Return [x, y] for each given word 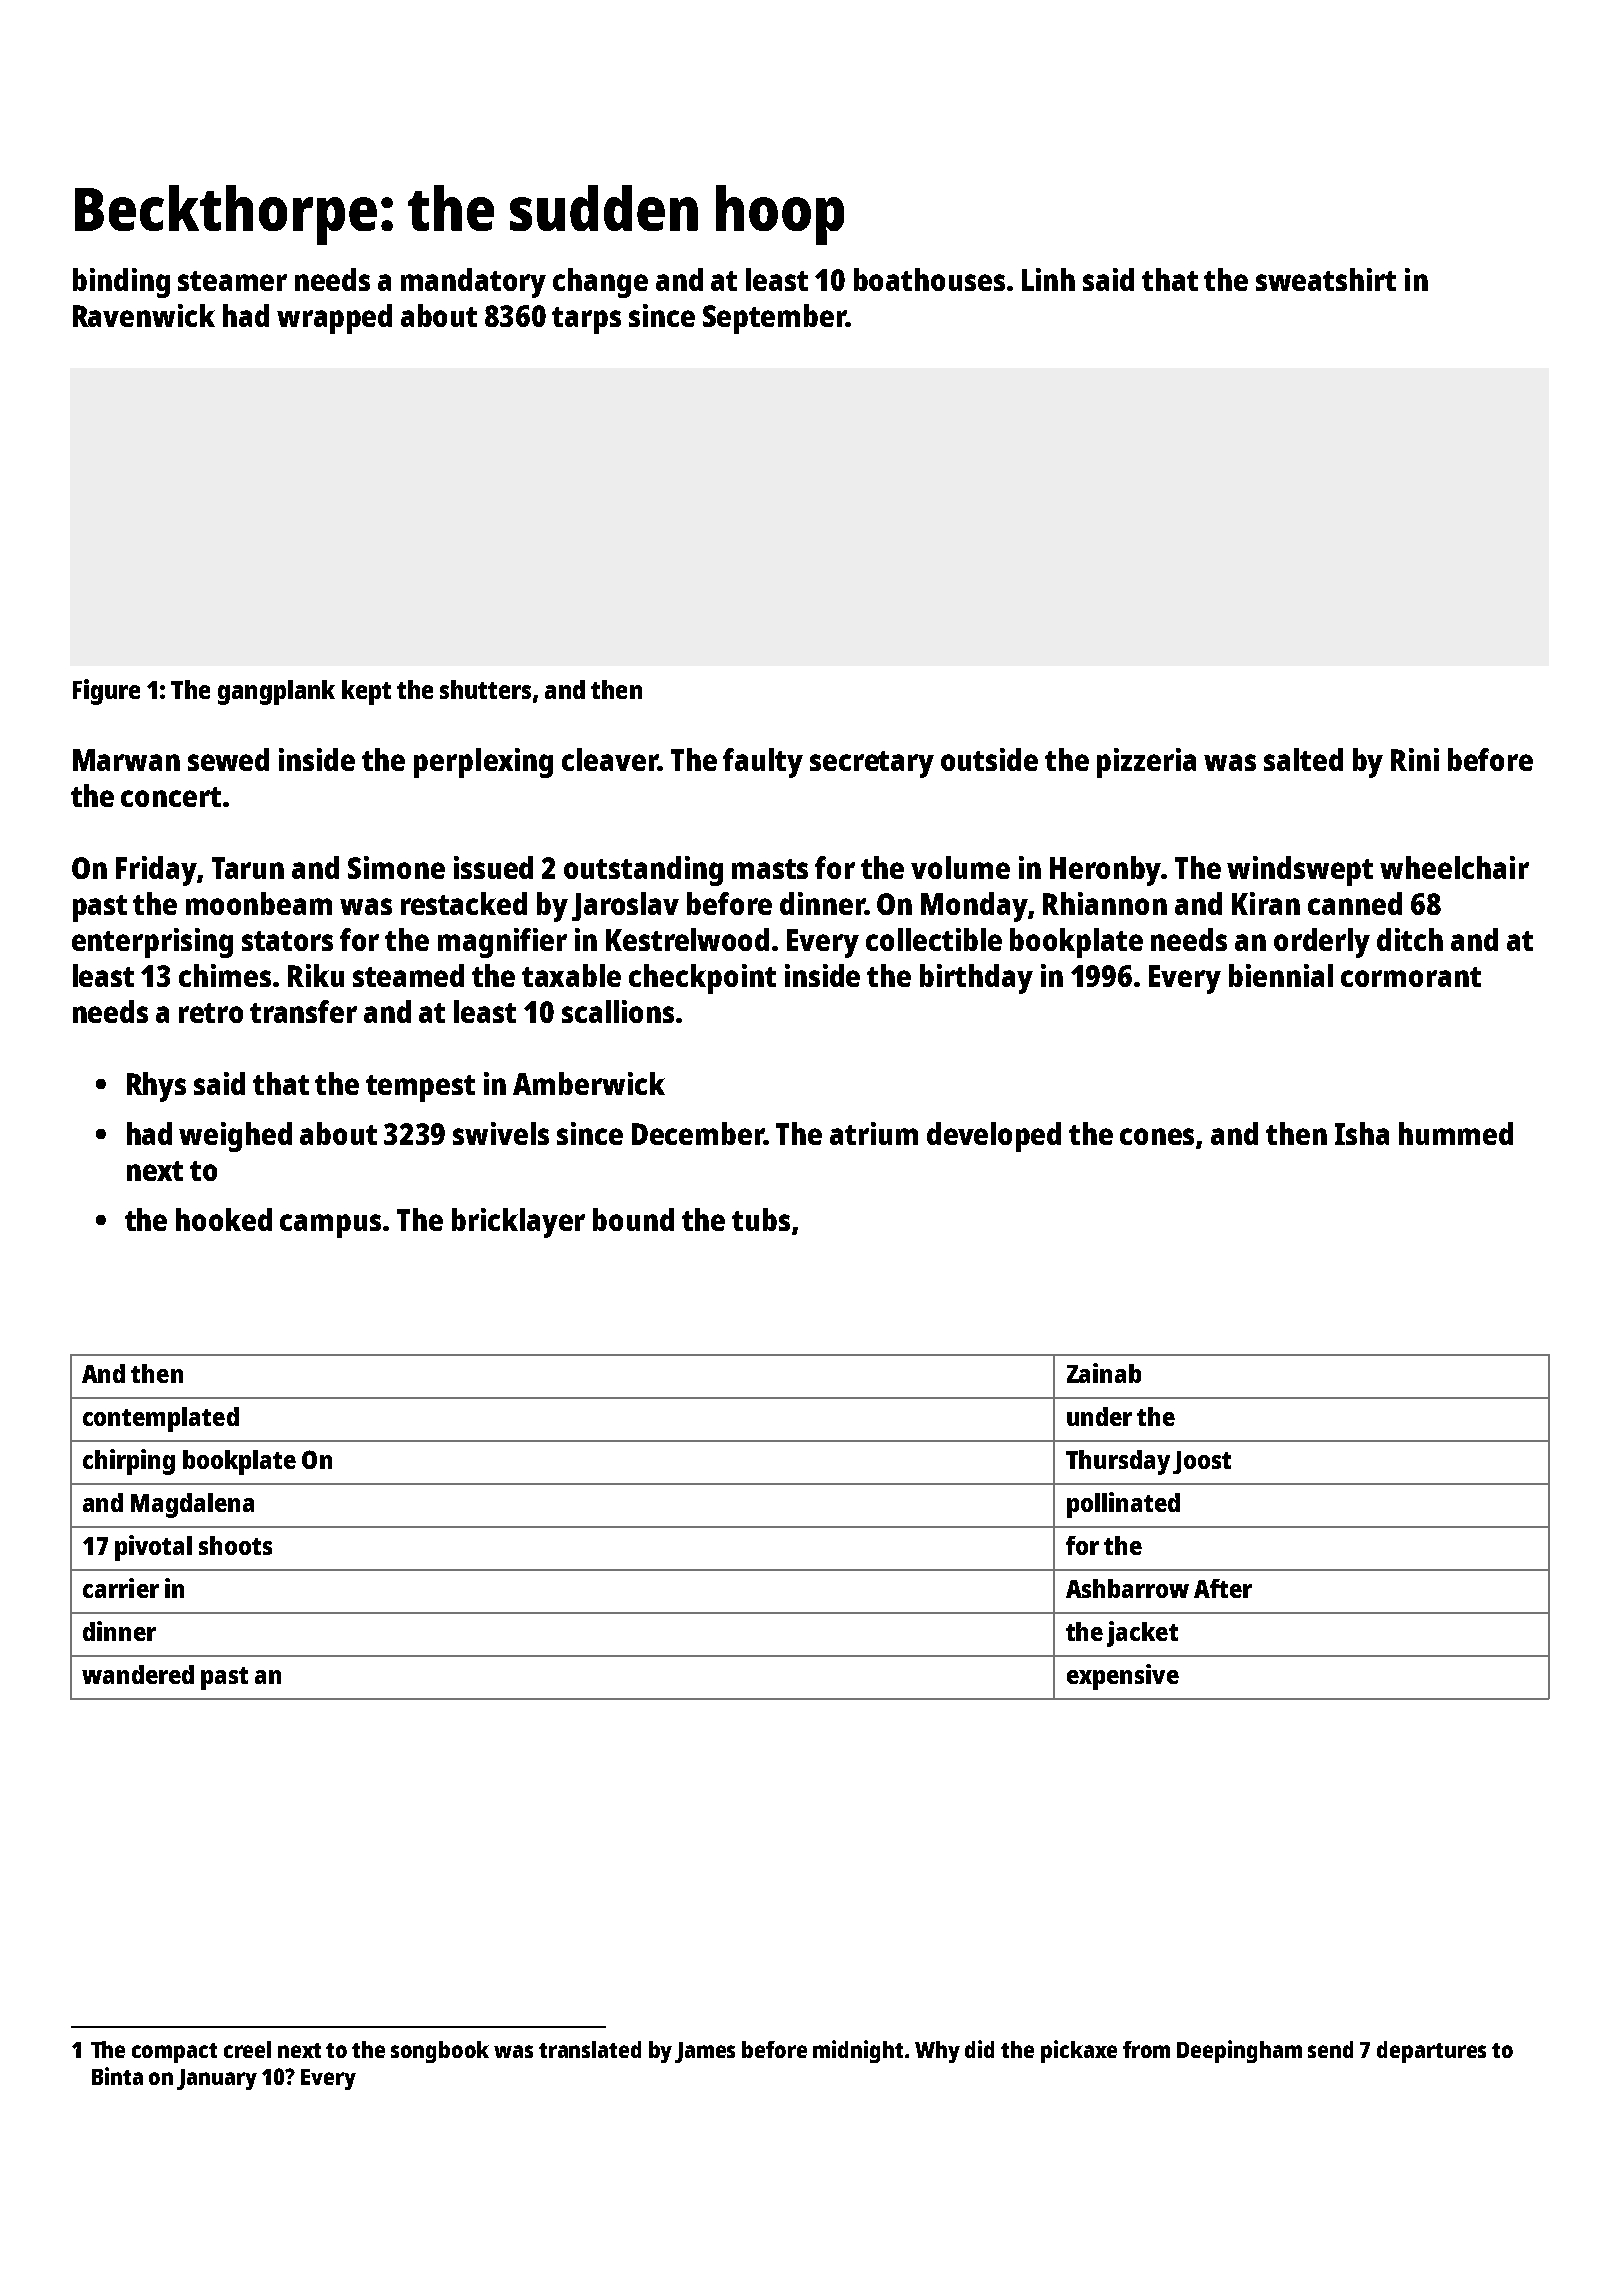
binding [121, 283]
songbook [440, 2052]
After [1223, 1588]
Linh [1048, 279]
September [774, 319]
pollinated [1123, 1505]
